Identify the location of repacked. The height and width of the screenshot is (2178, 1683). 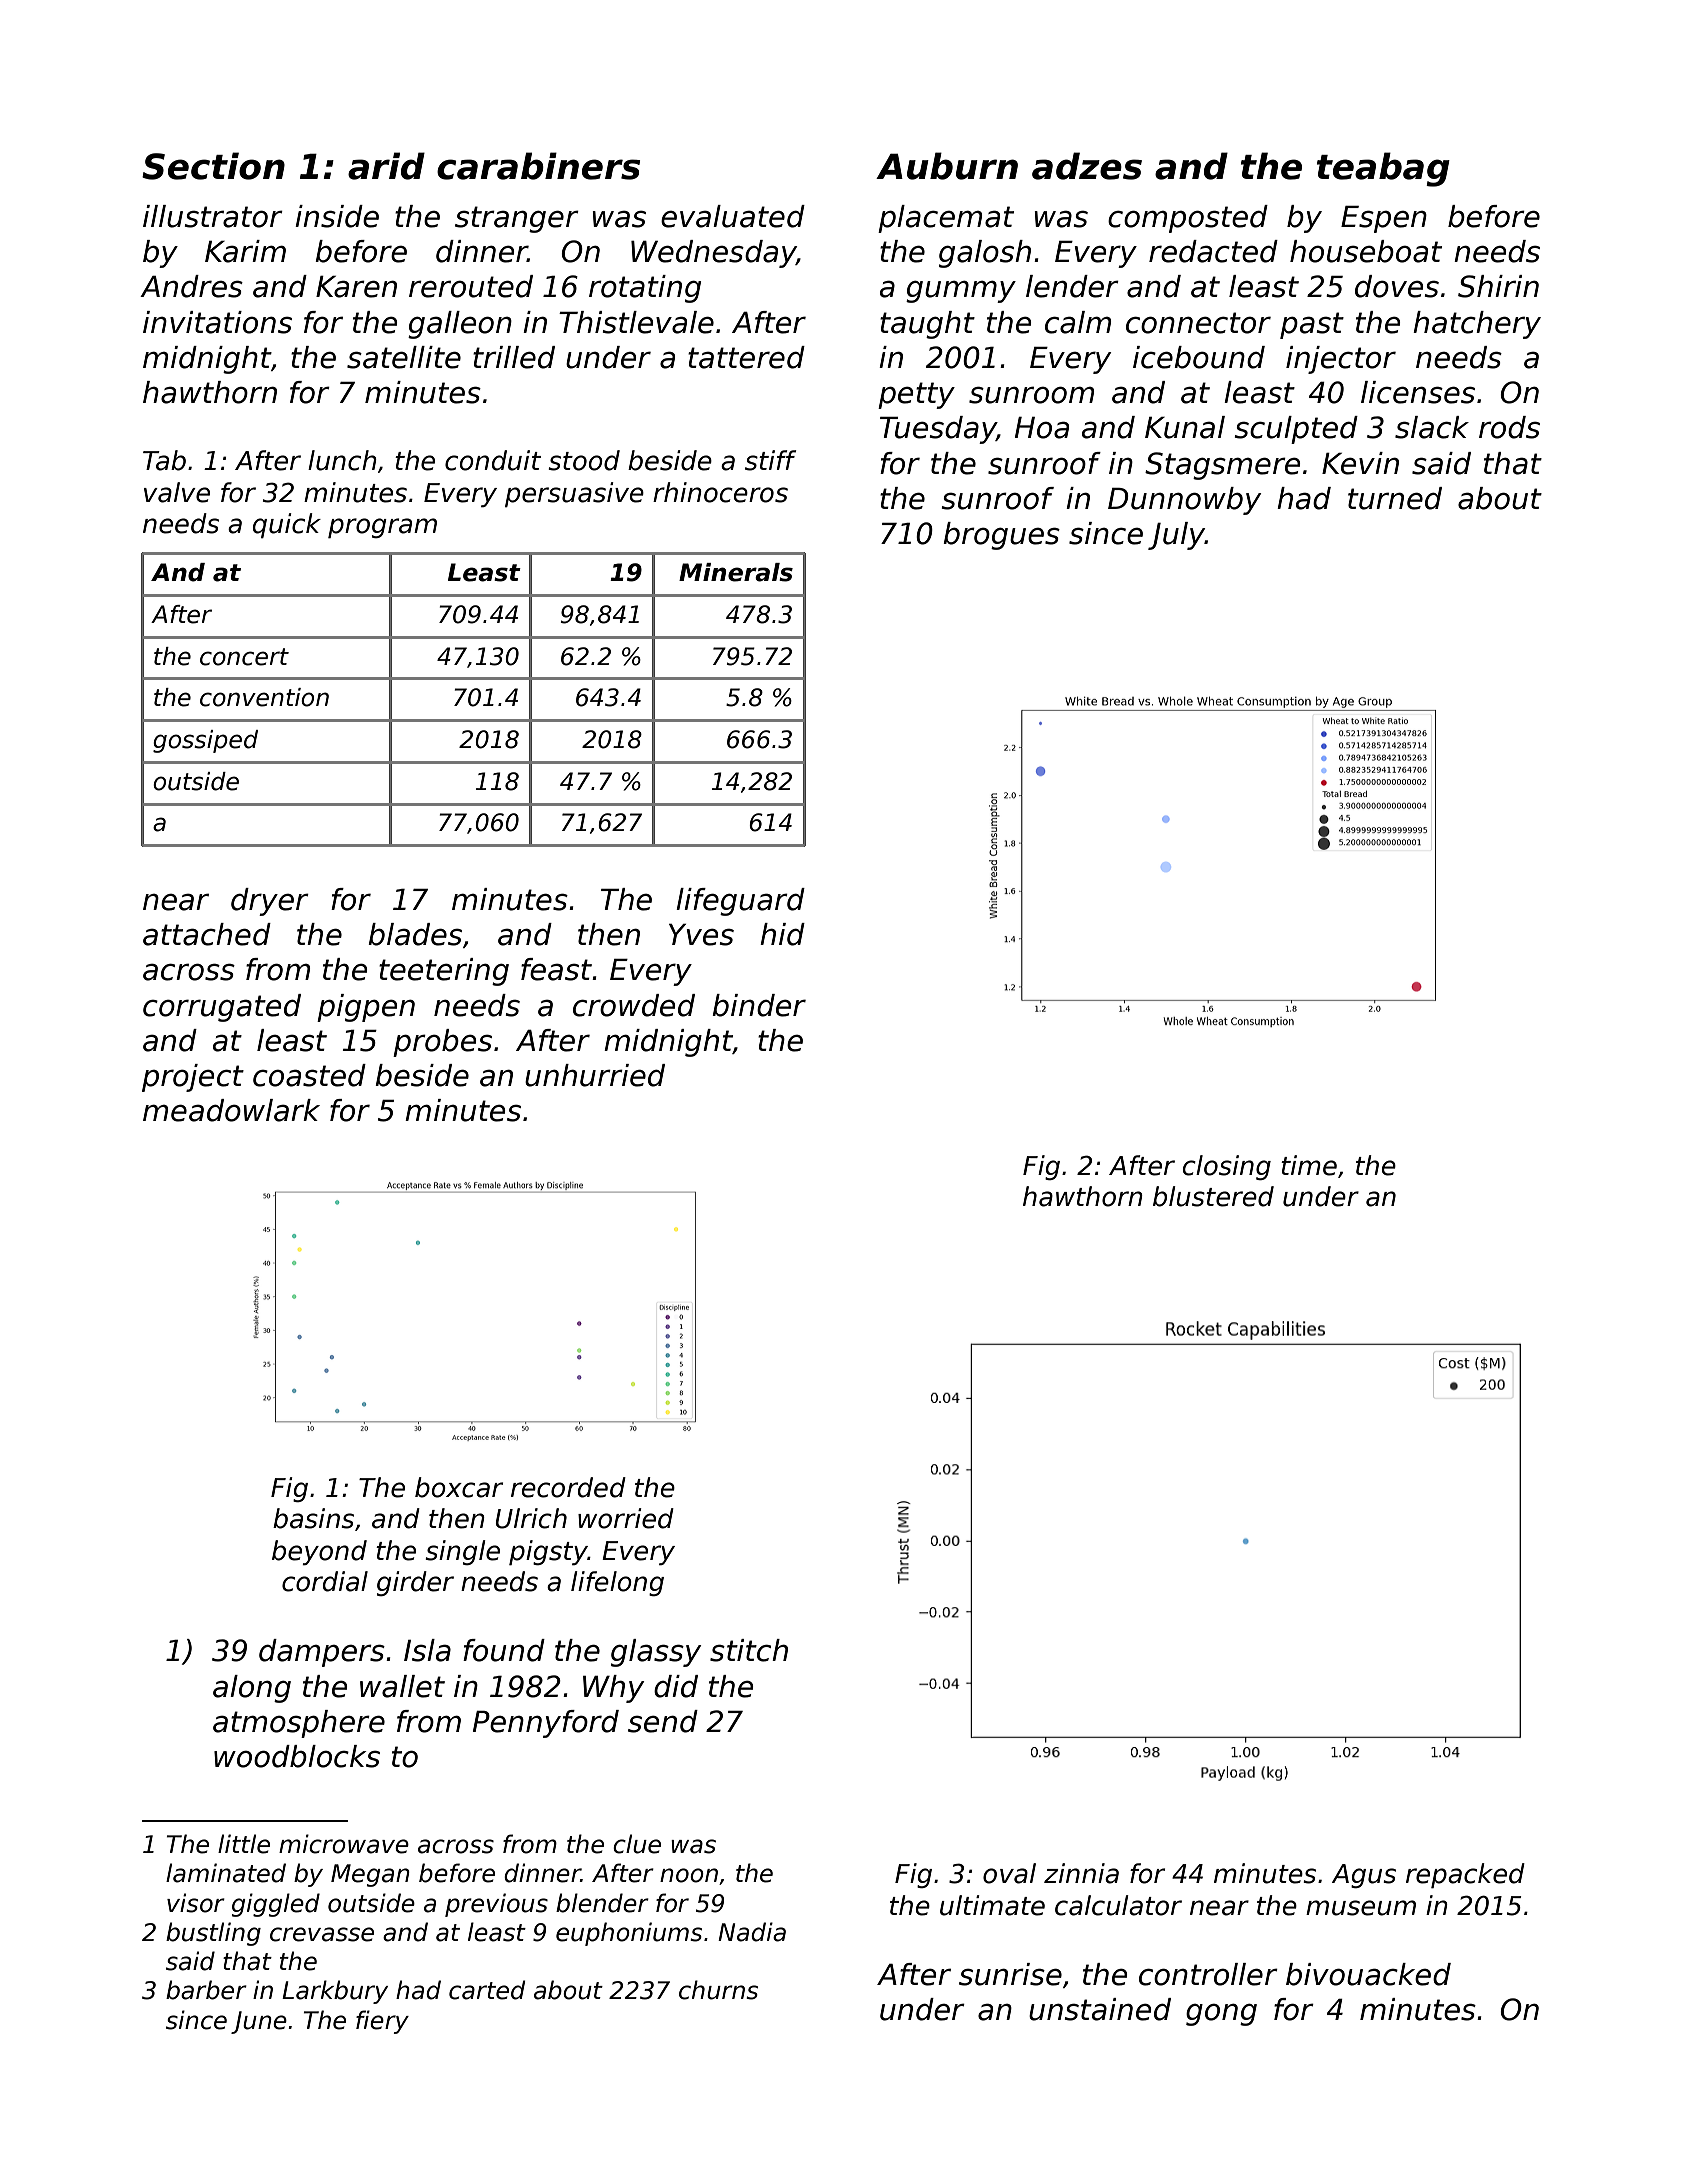
(1465, 1875).
